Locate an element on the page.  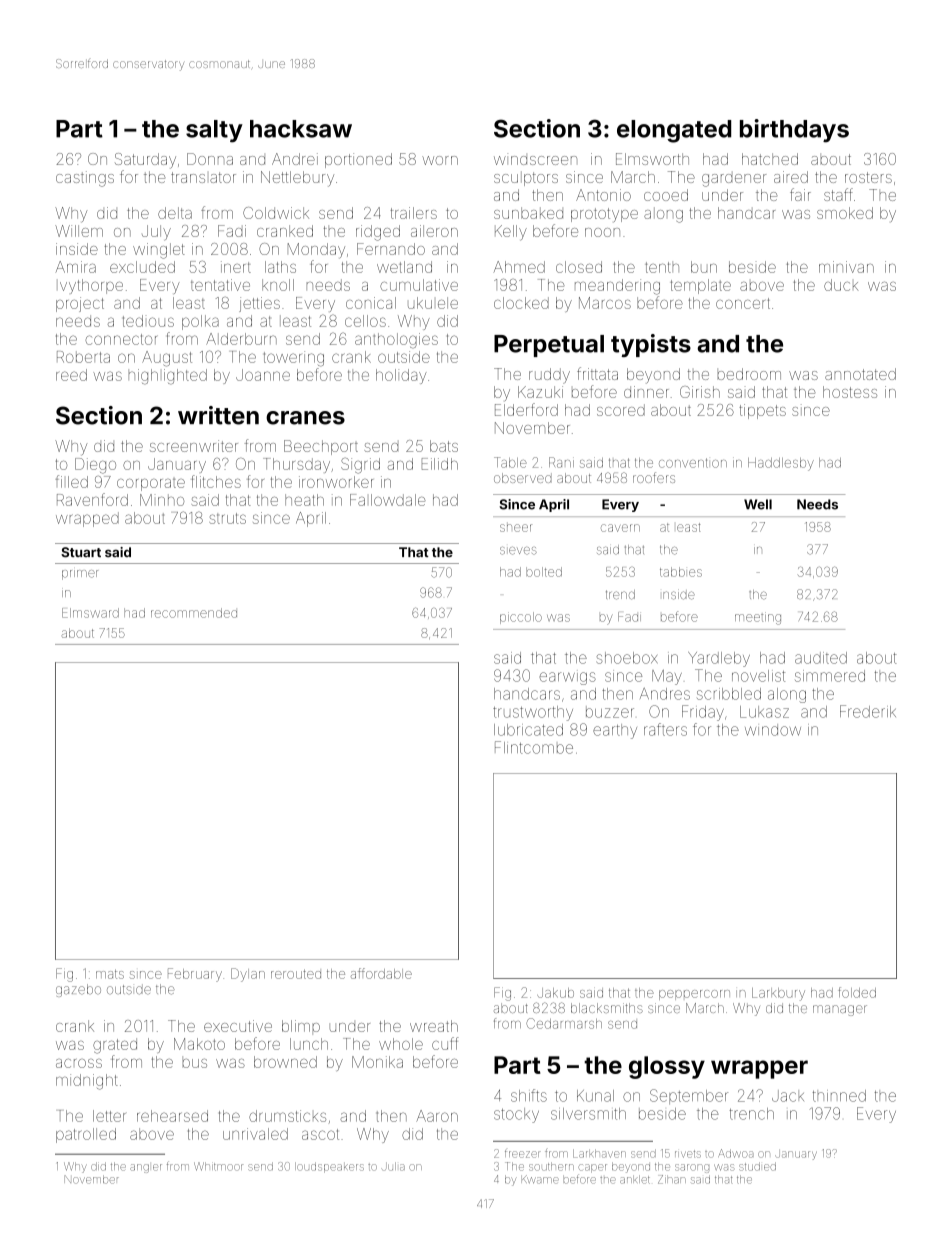
Elmsward is located at coordinates (90, 613).
